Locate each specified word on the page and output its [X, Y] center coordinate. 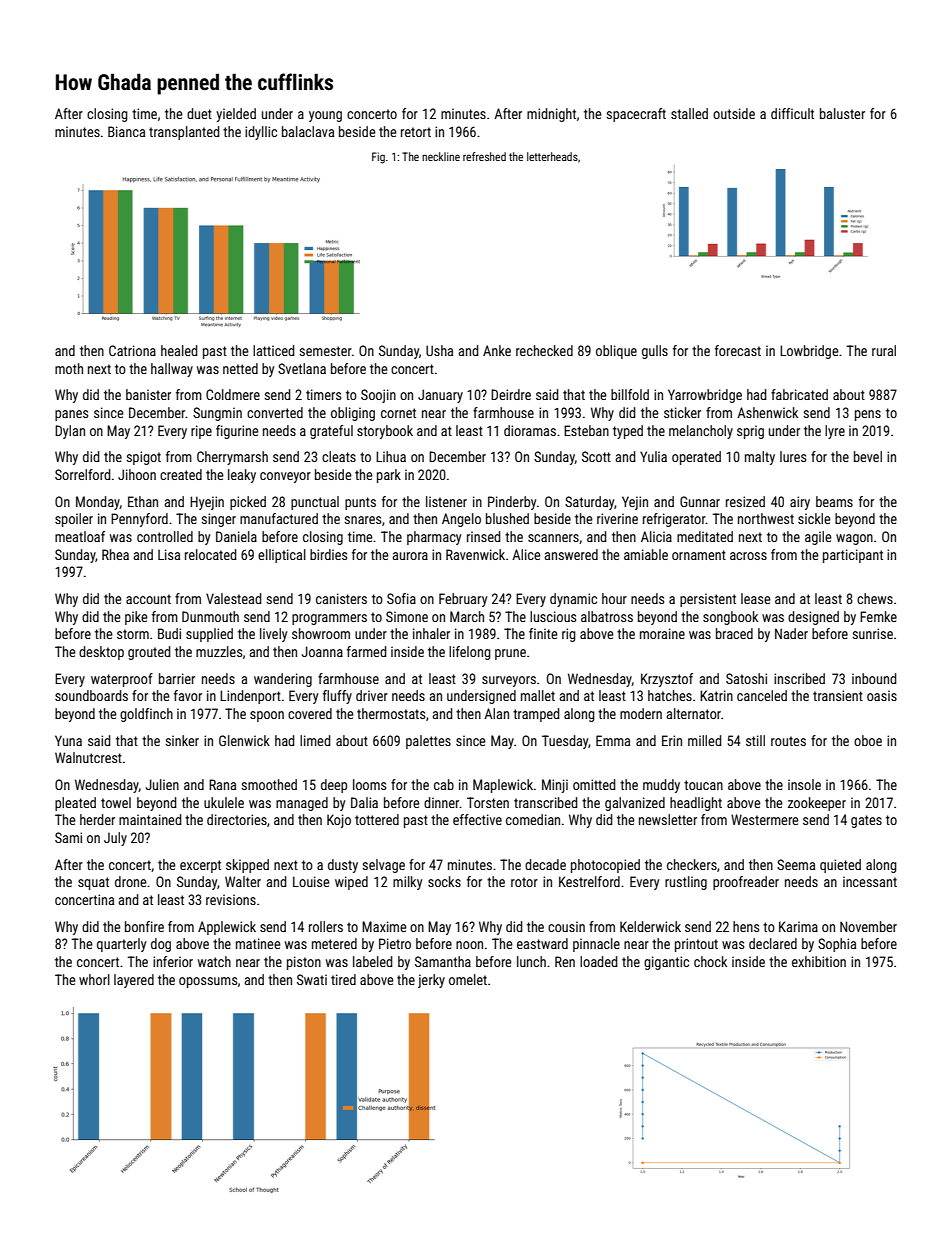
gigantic [666, 963]
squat [93, 883]
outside [734, 113]
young [325, 116]
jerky [431, 981]
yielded [236, 115]
